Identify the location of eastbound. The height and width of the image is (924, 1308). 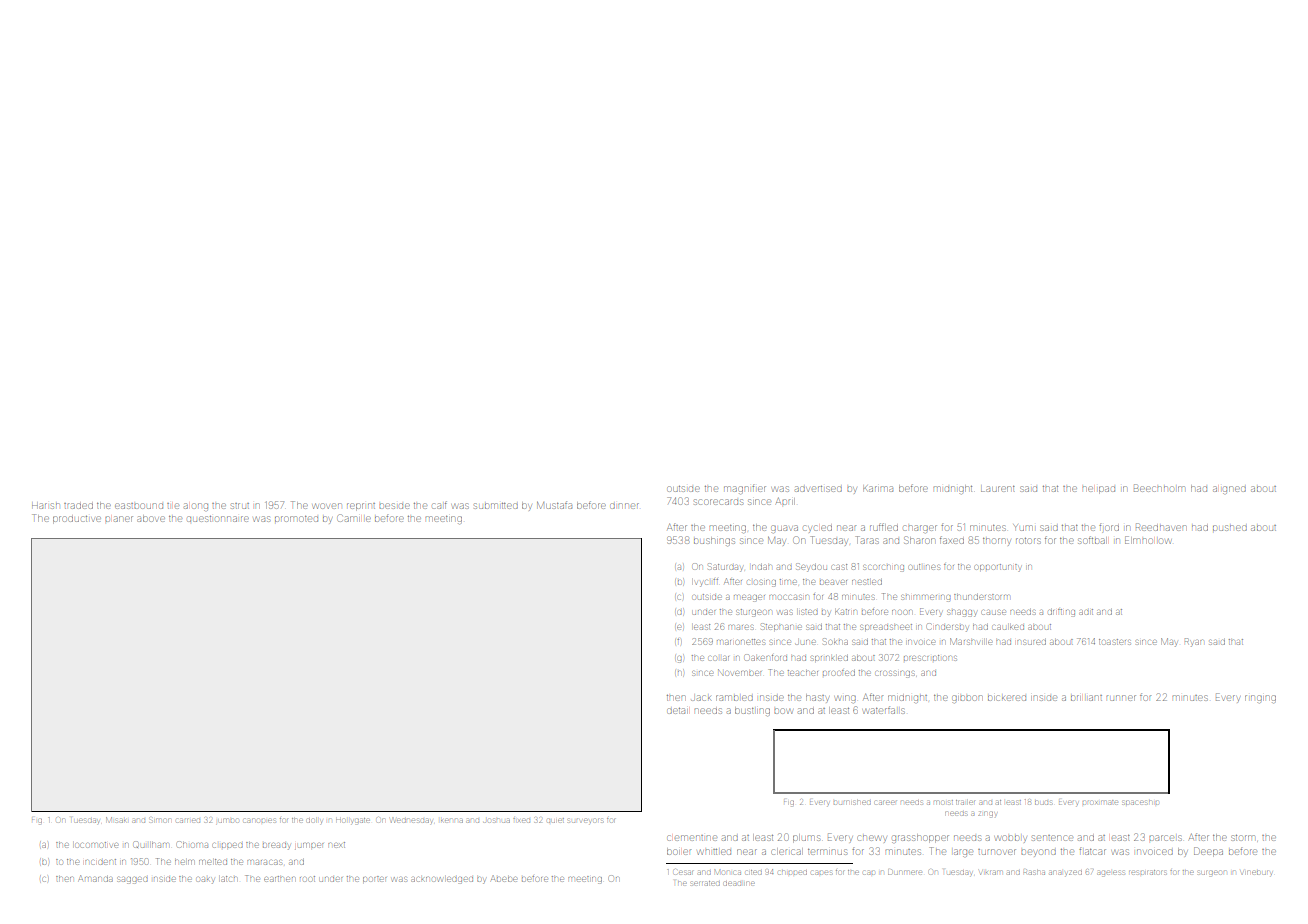
(139, 506).
